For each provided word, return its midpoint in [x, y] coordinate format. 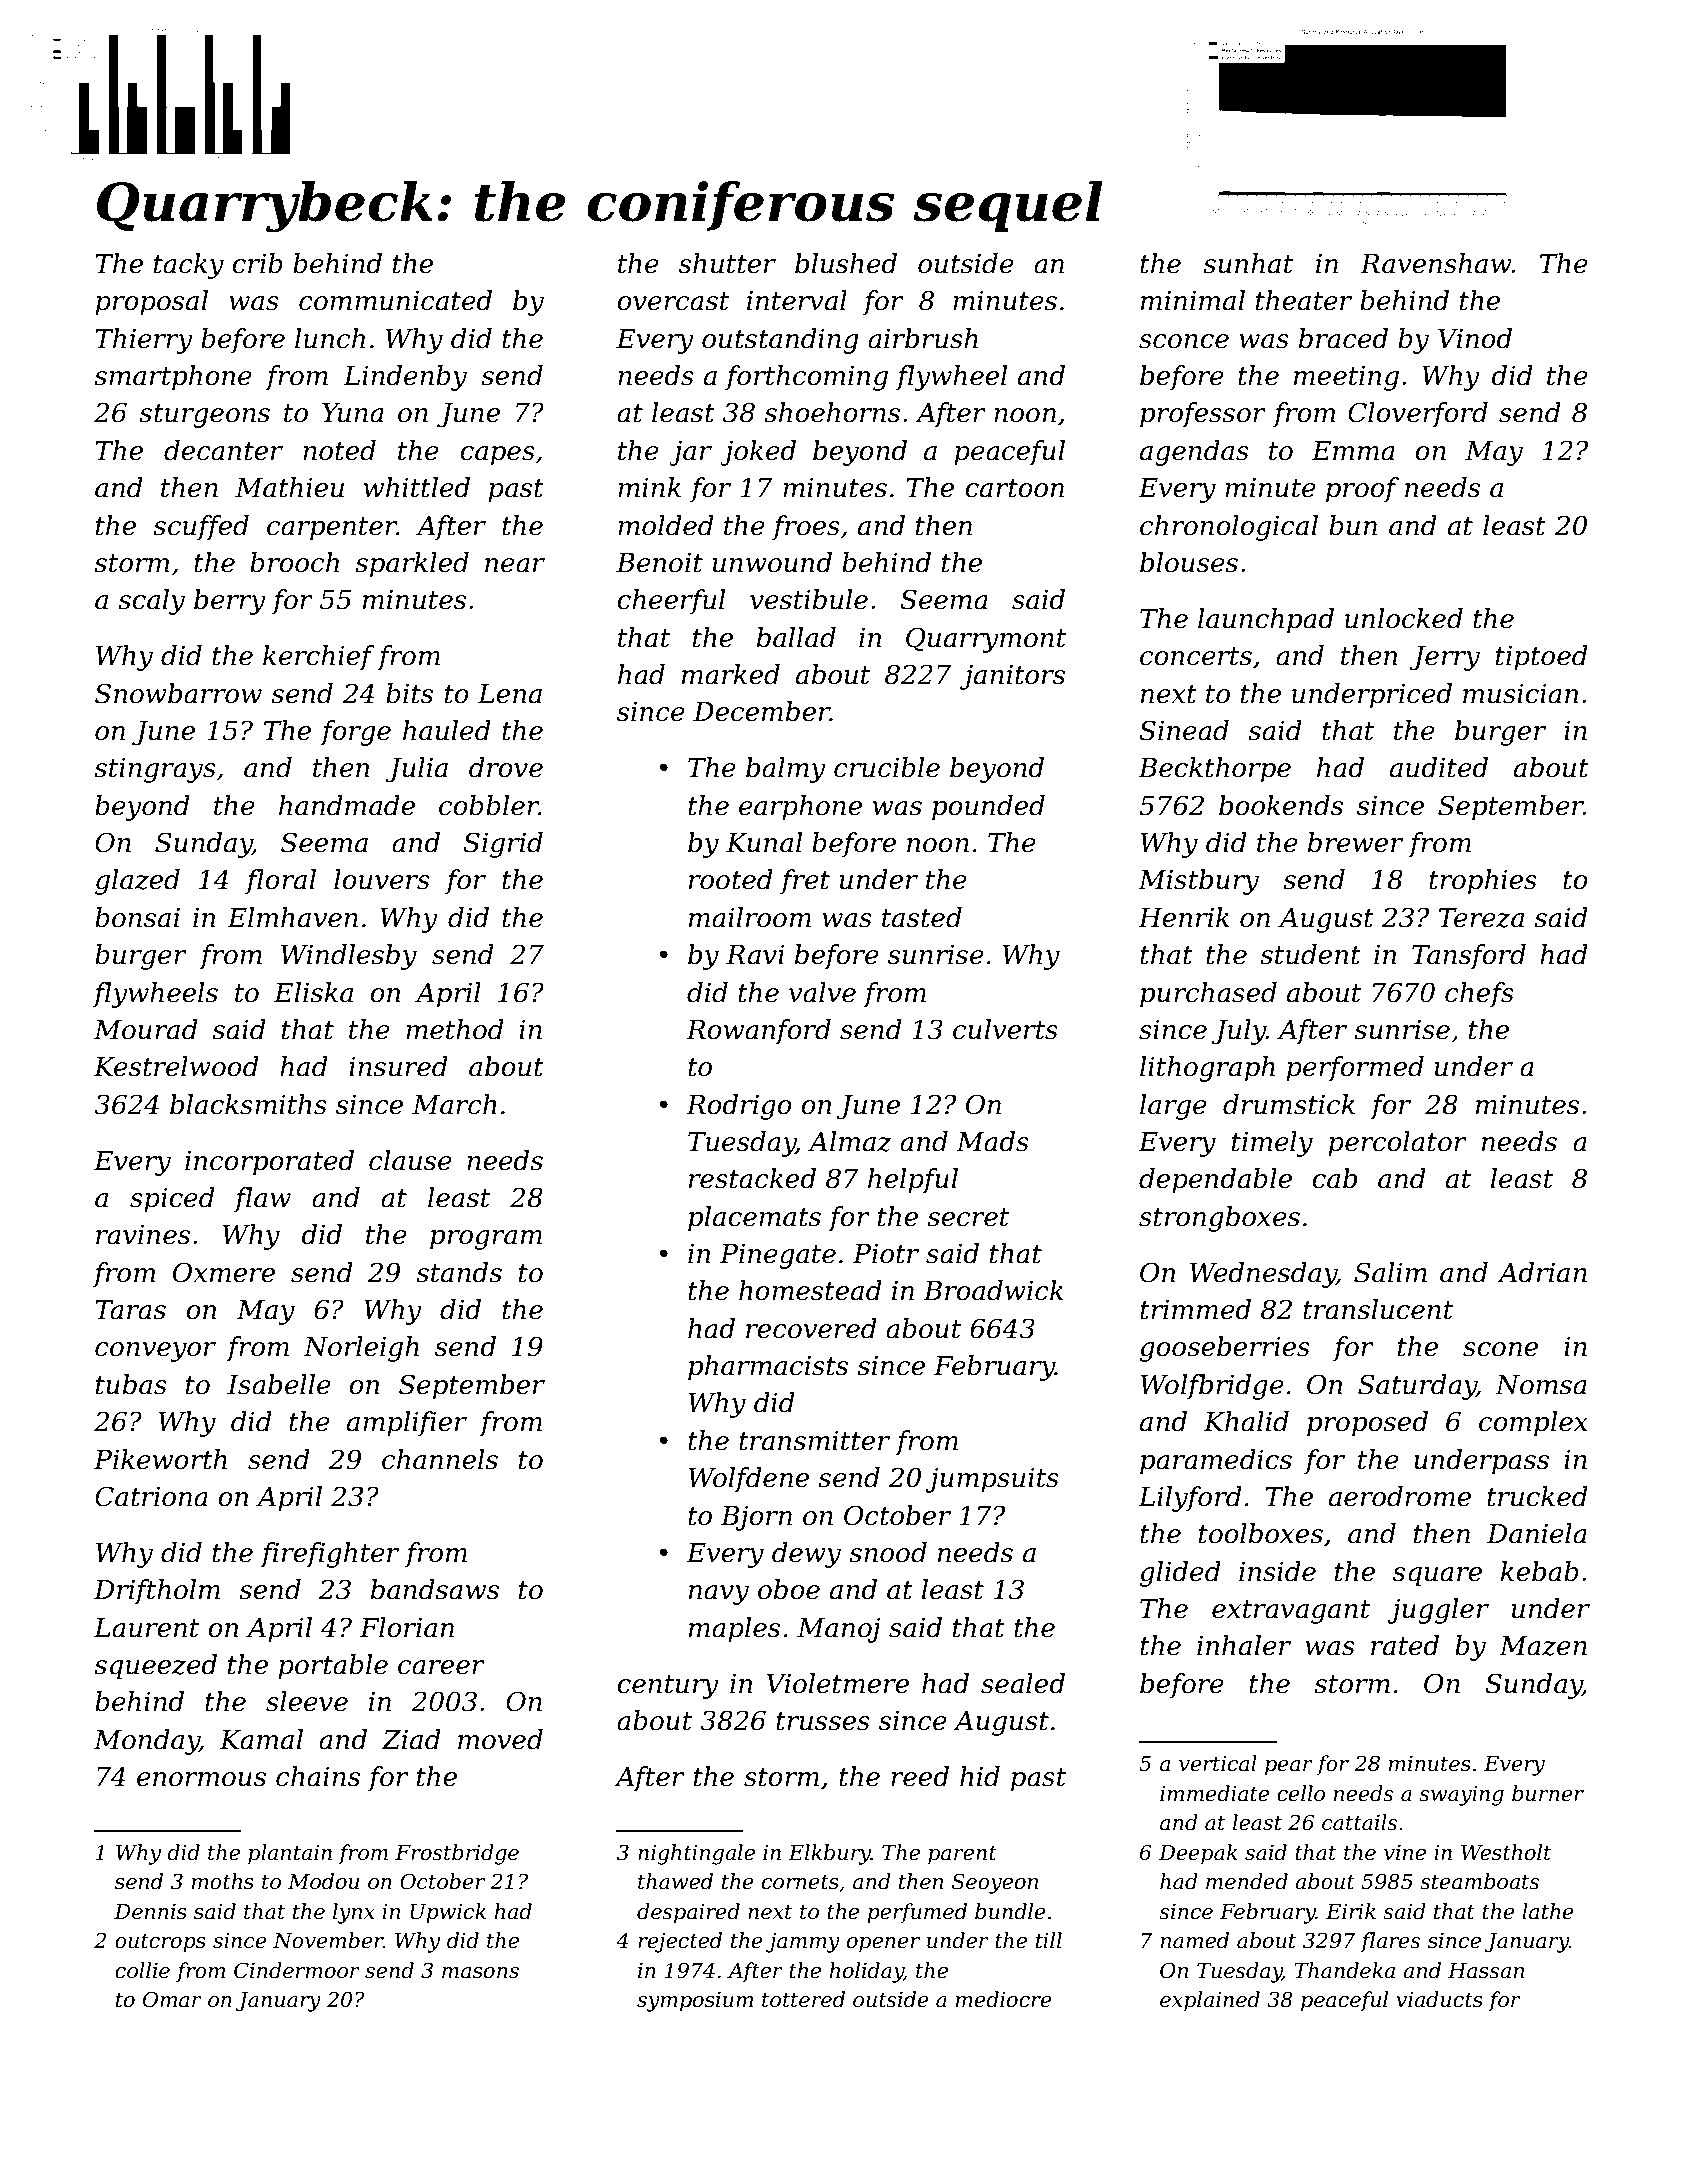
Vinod [1475, 338]
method [455, 1029]
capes [497, 456]
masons [480, 1973]
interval [797, 300]
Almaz [850, 1141]
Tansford [1469, 957]
